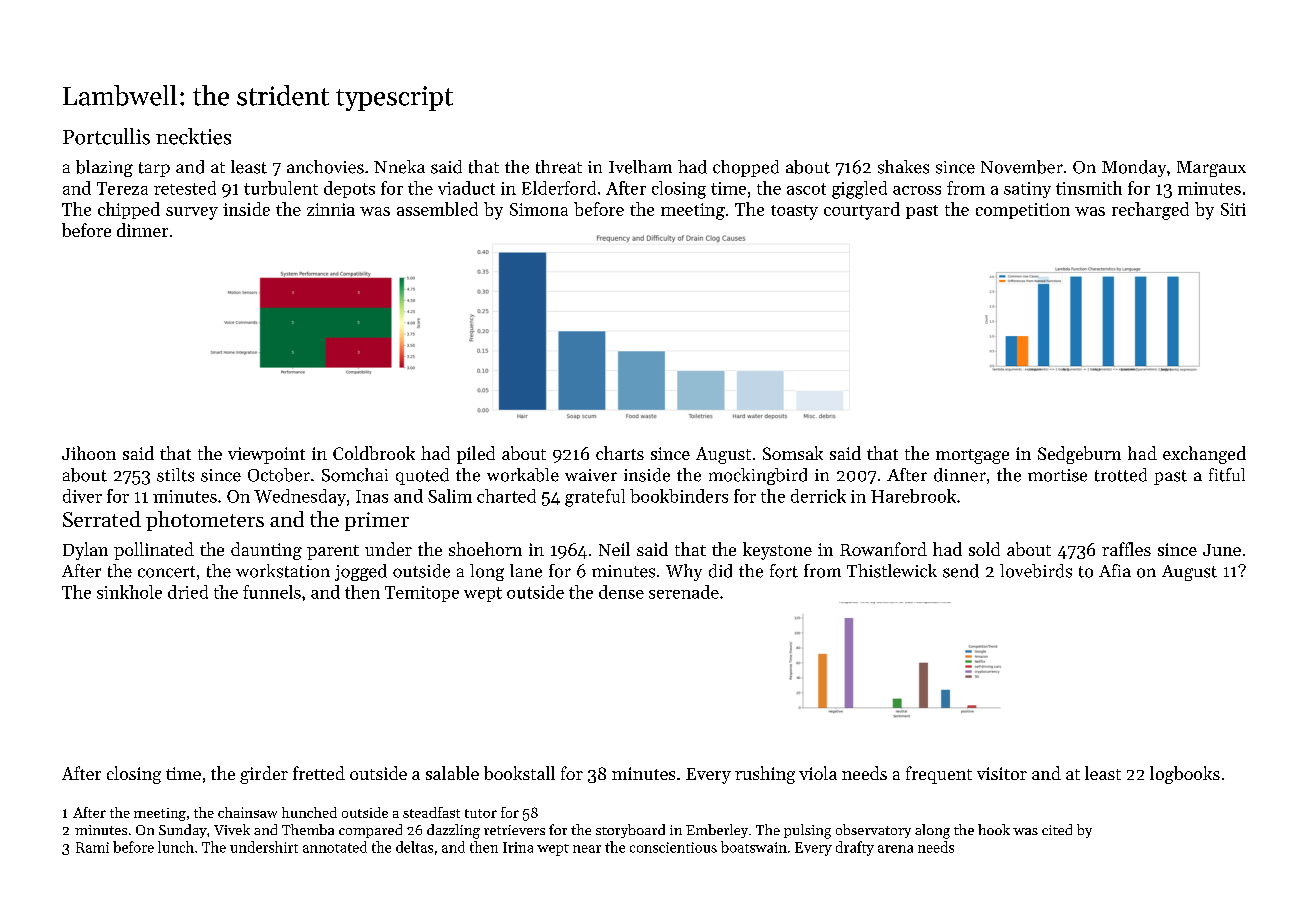 The height and width of the screenshot is (924, 1308). What do you see at coordinates (247, 812) in the screenshot?
I see `chainsaw` at bounding box center [247, 812].
